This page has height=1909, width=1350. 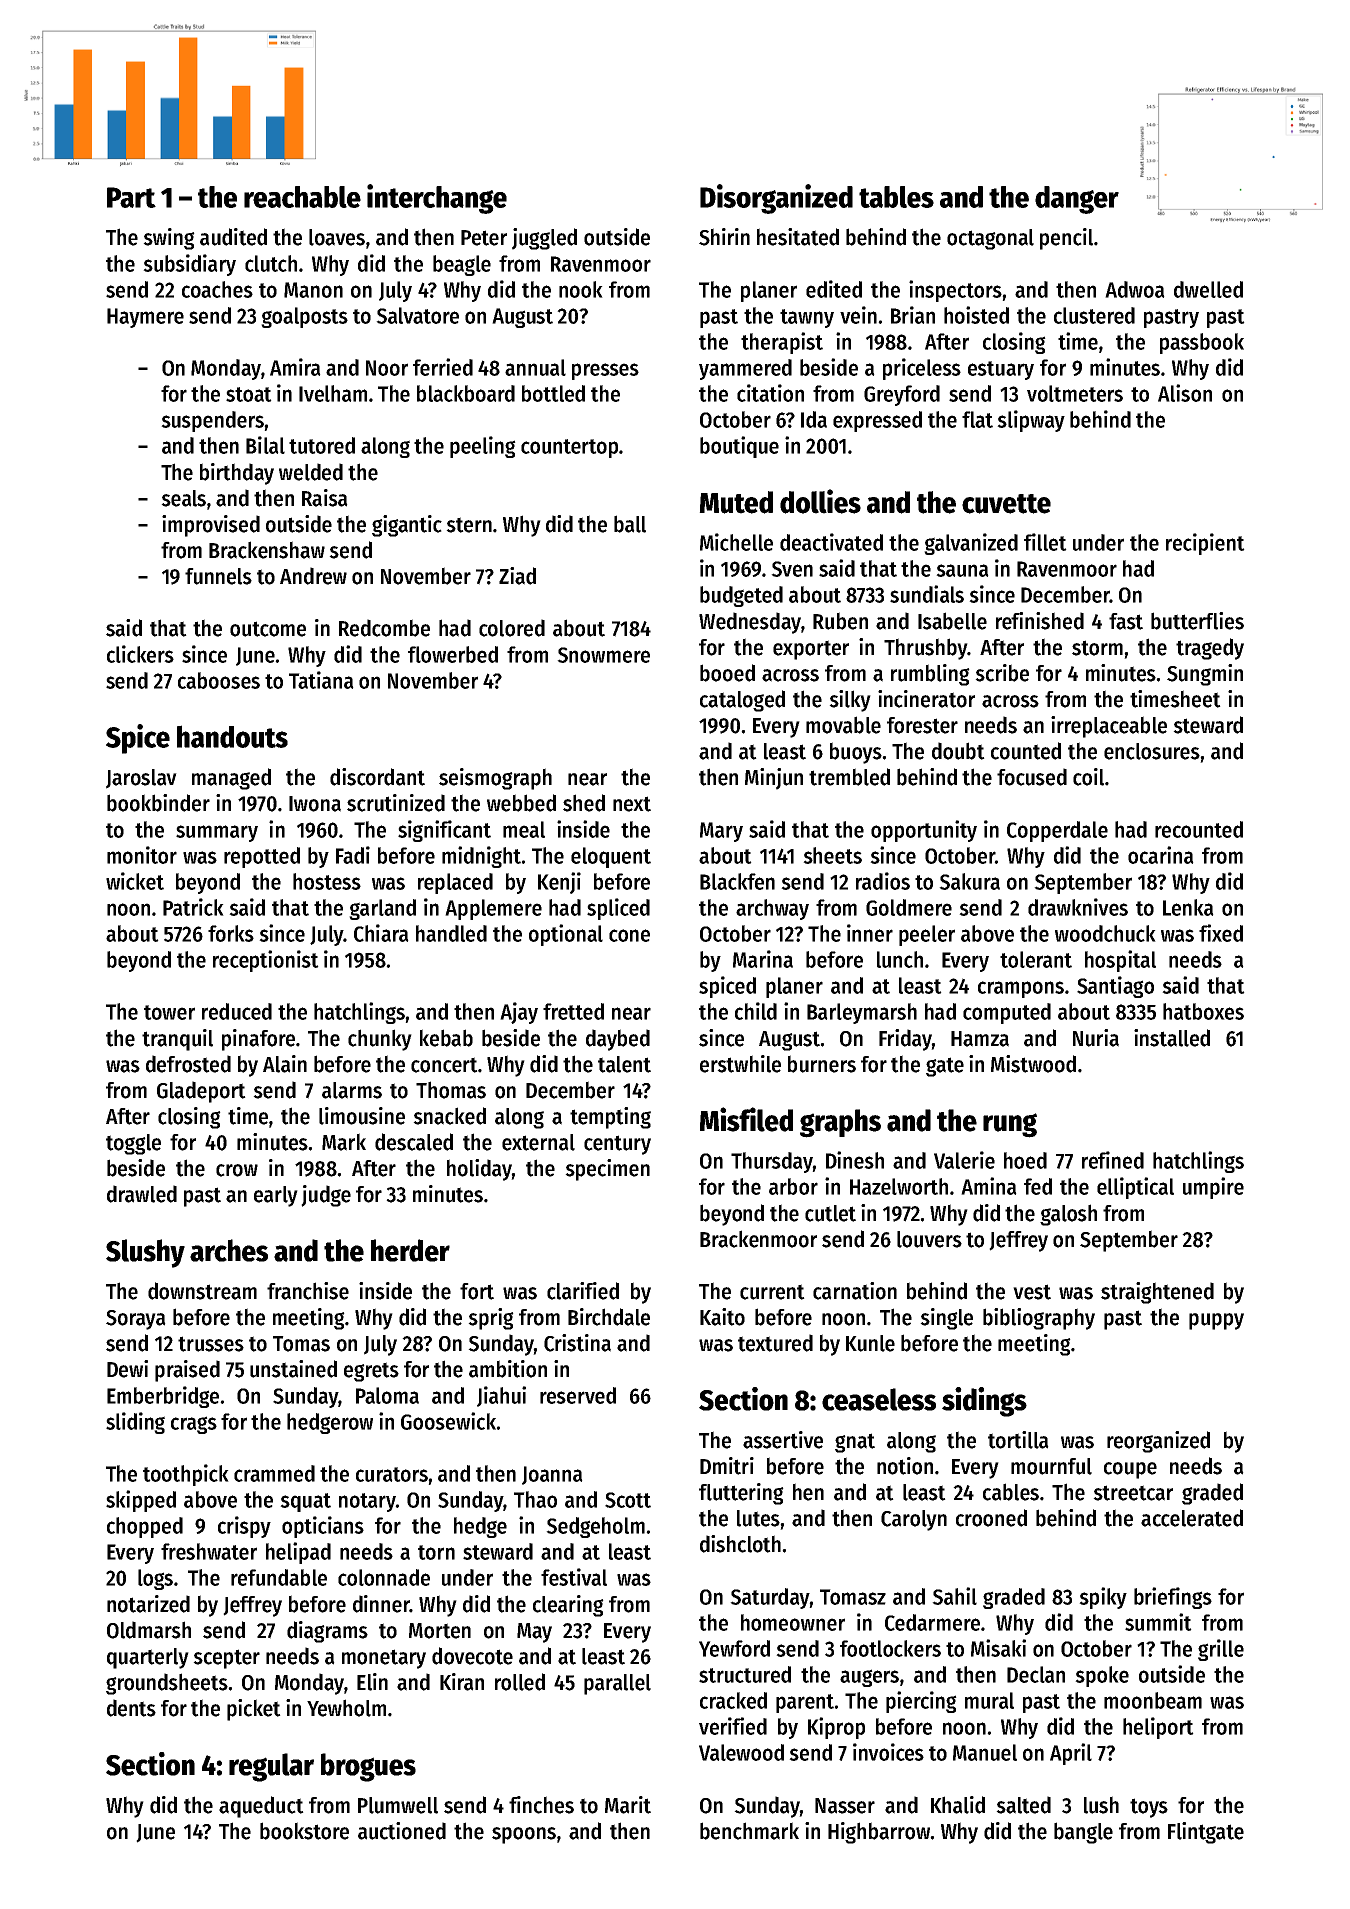 I want to click on sidings, so click(x=984, y=1402).
